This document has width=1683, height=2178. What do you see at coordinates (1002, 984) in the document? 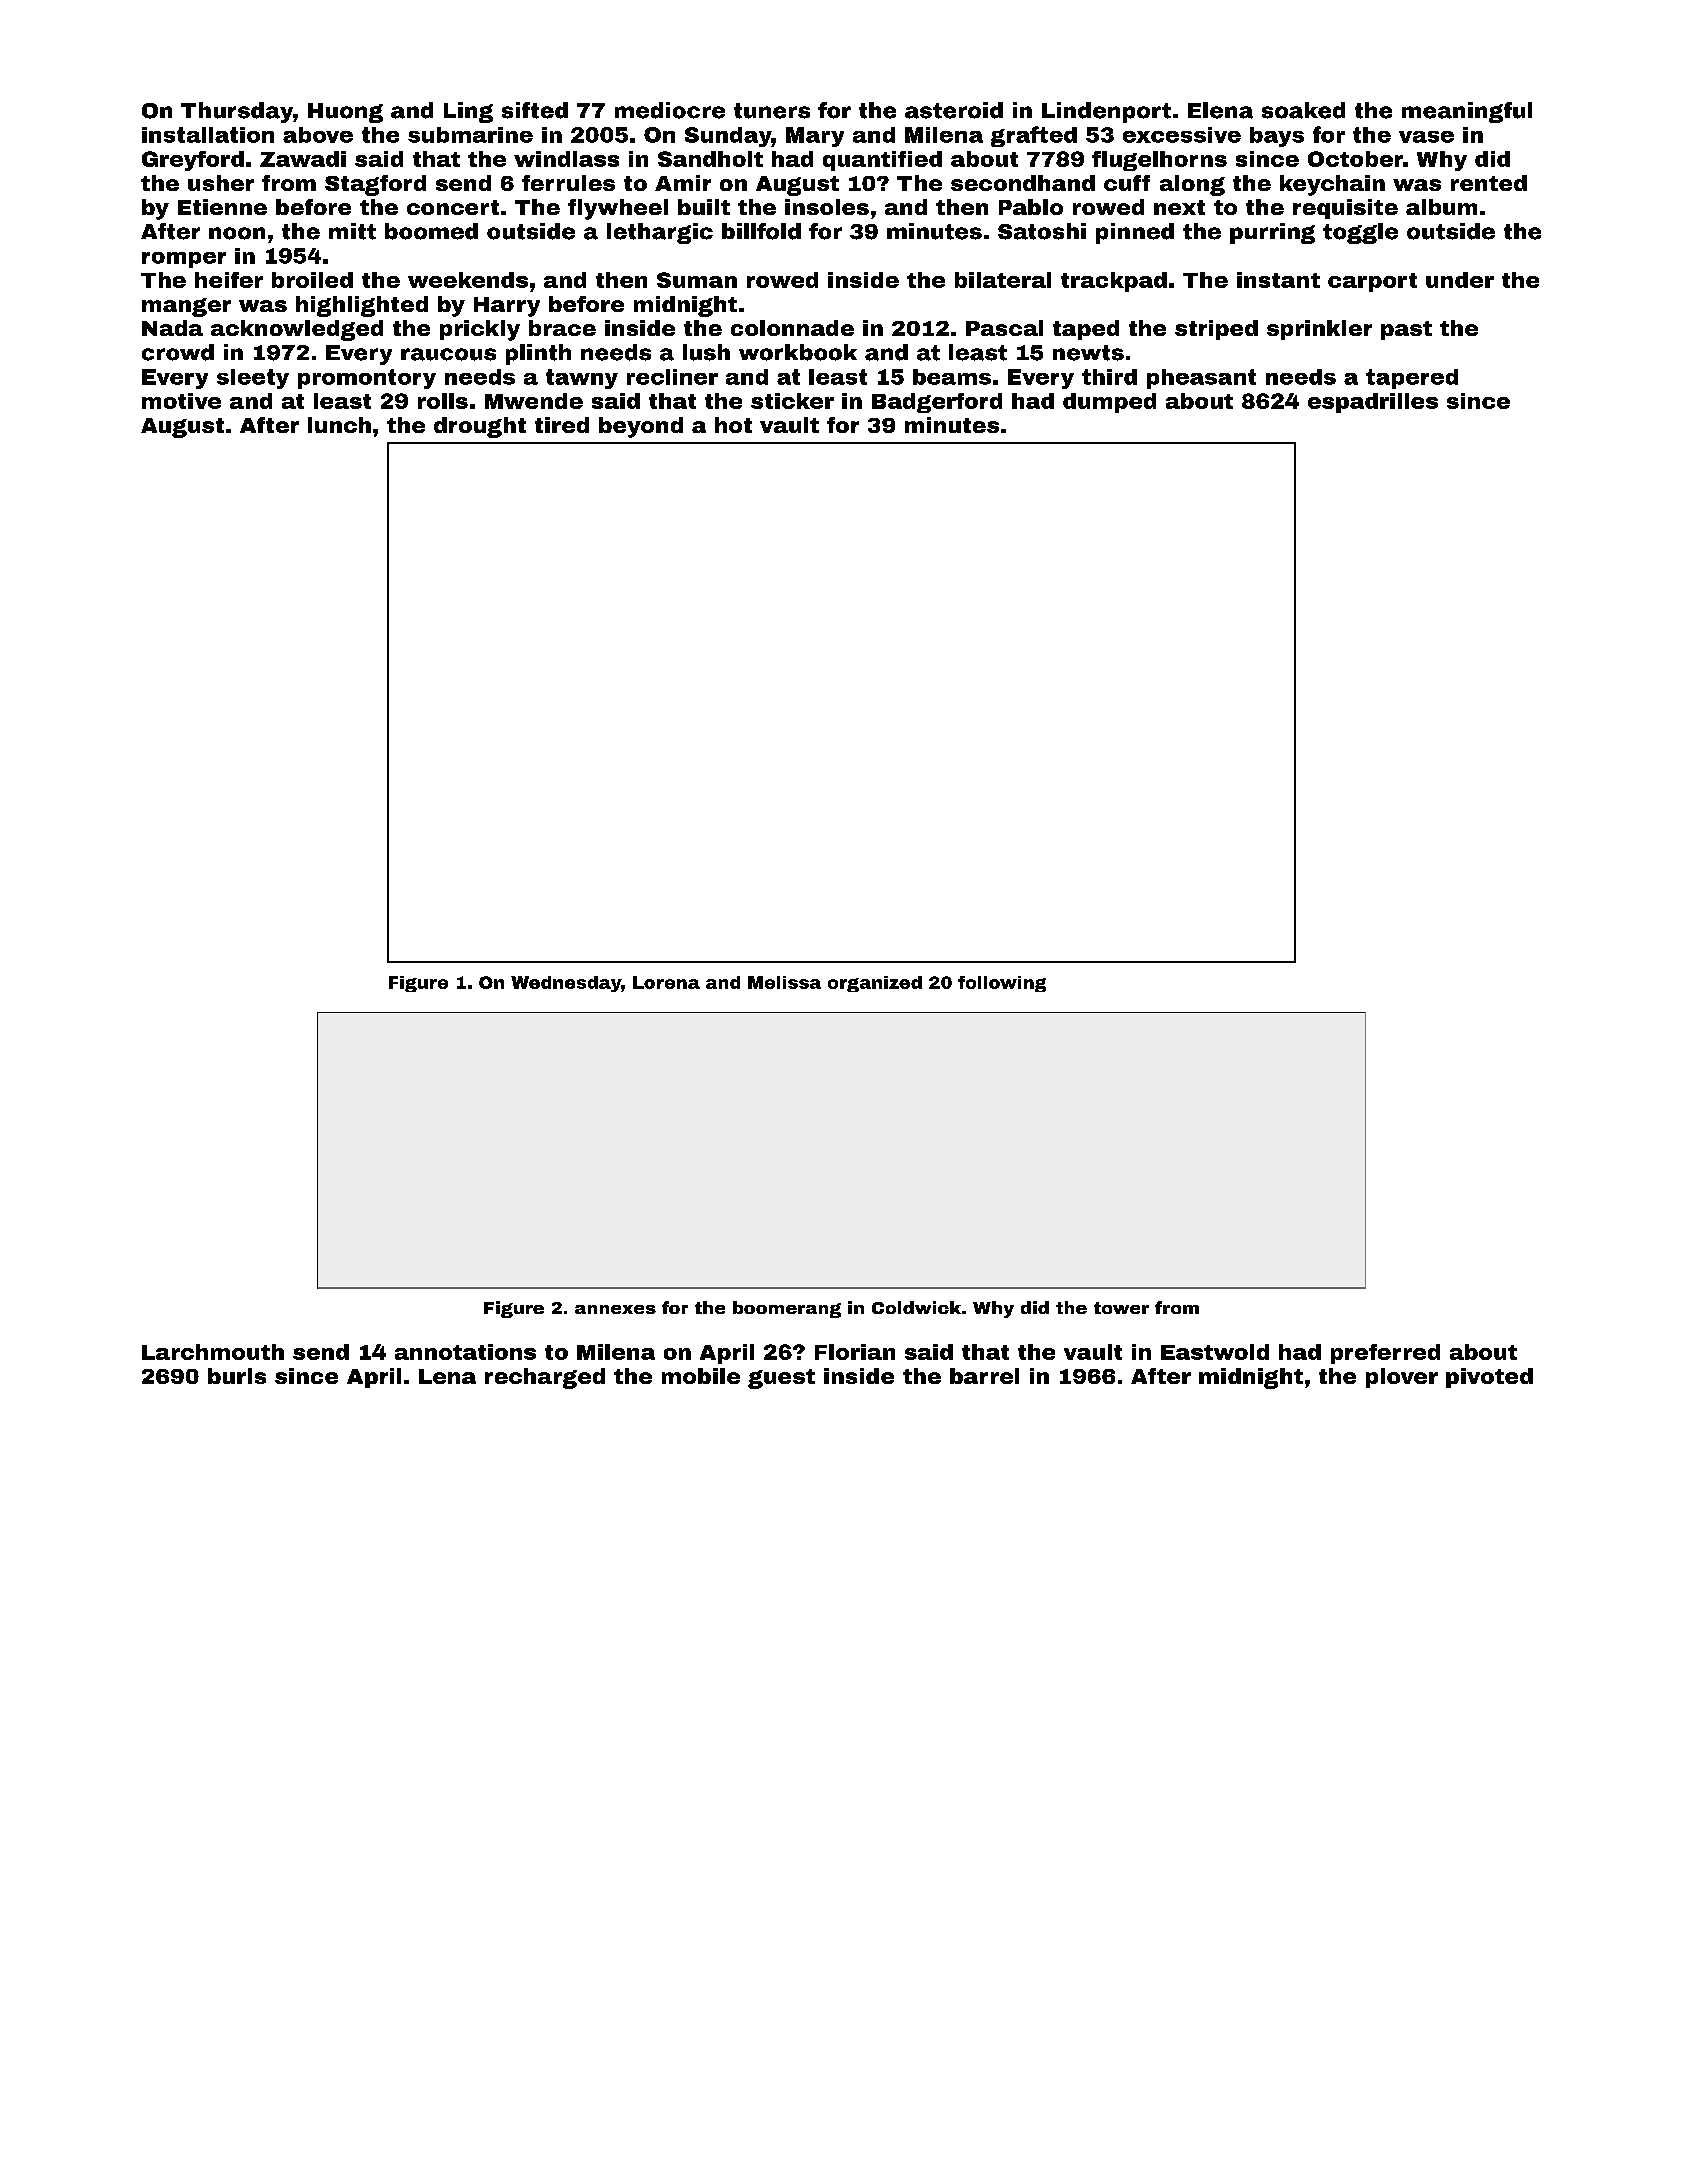
I see `following` at bounding box center [1002, 984].
